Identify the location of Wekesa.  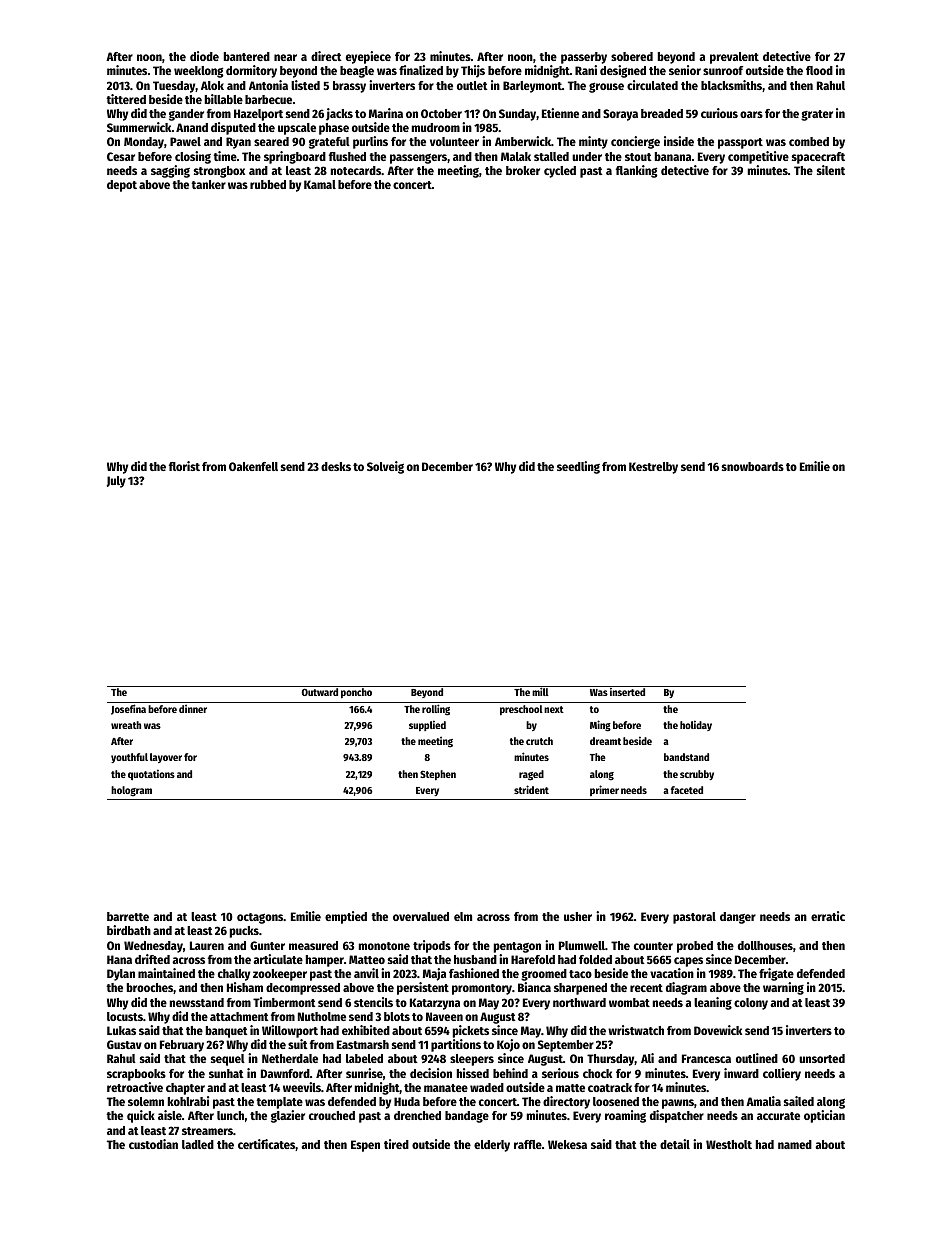
(567, 1144).
